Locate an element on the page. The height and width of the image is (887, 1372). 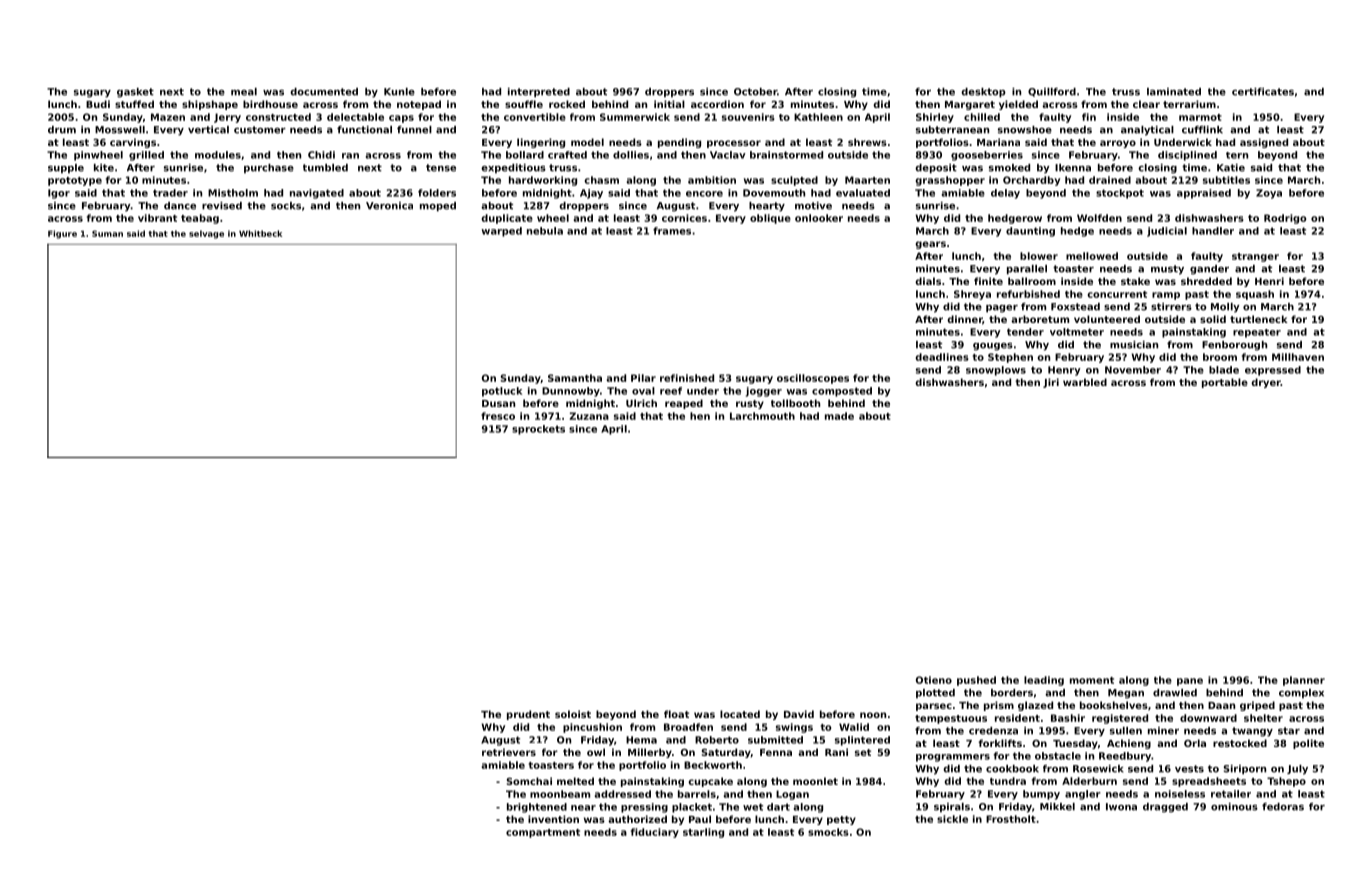
ominous is located at coordinates (1234, 807).
